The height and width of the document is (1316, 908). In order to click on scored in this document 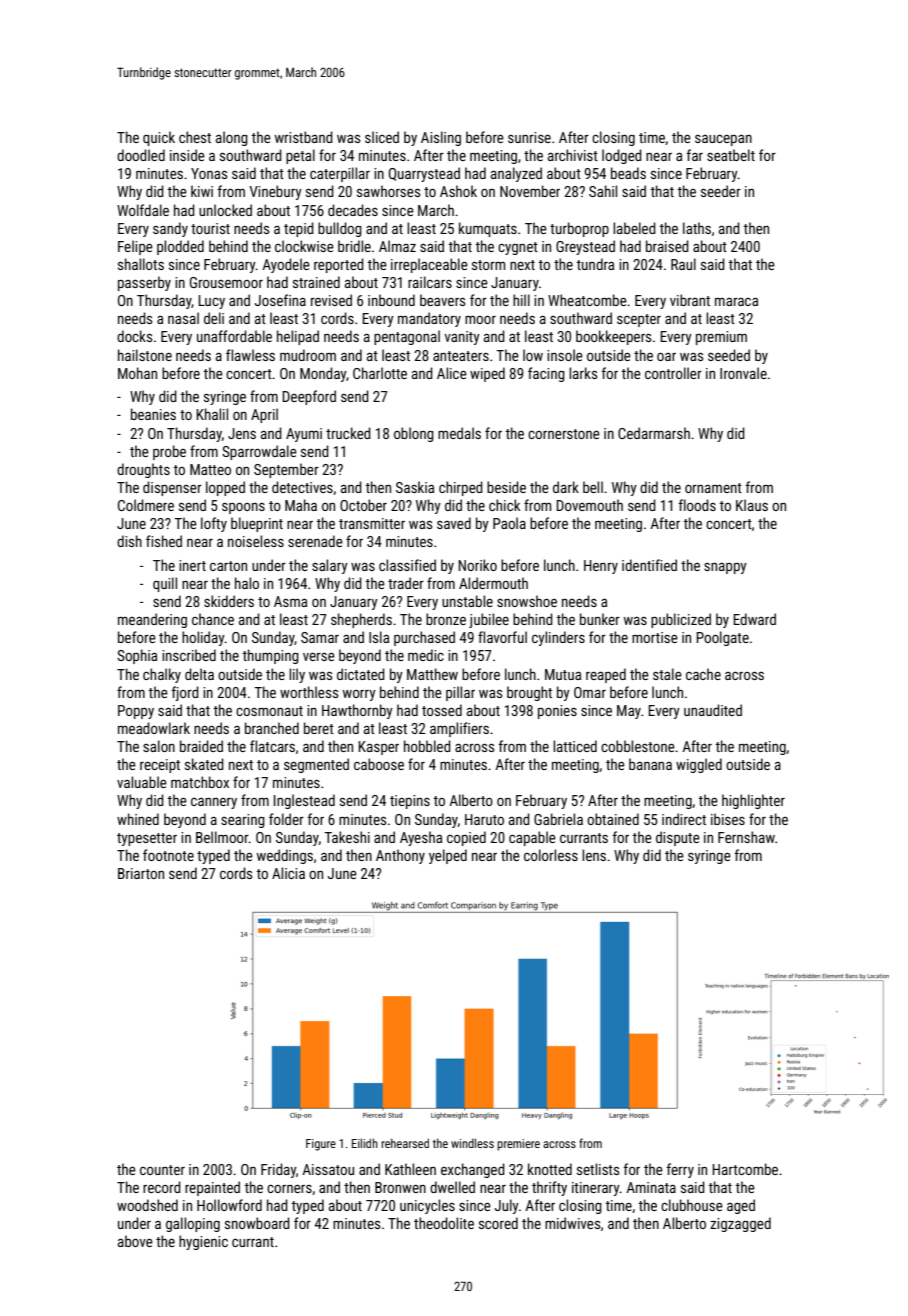, I will do `click(498, 1223)`.
